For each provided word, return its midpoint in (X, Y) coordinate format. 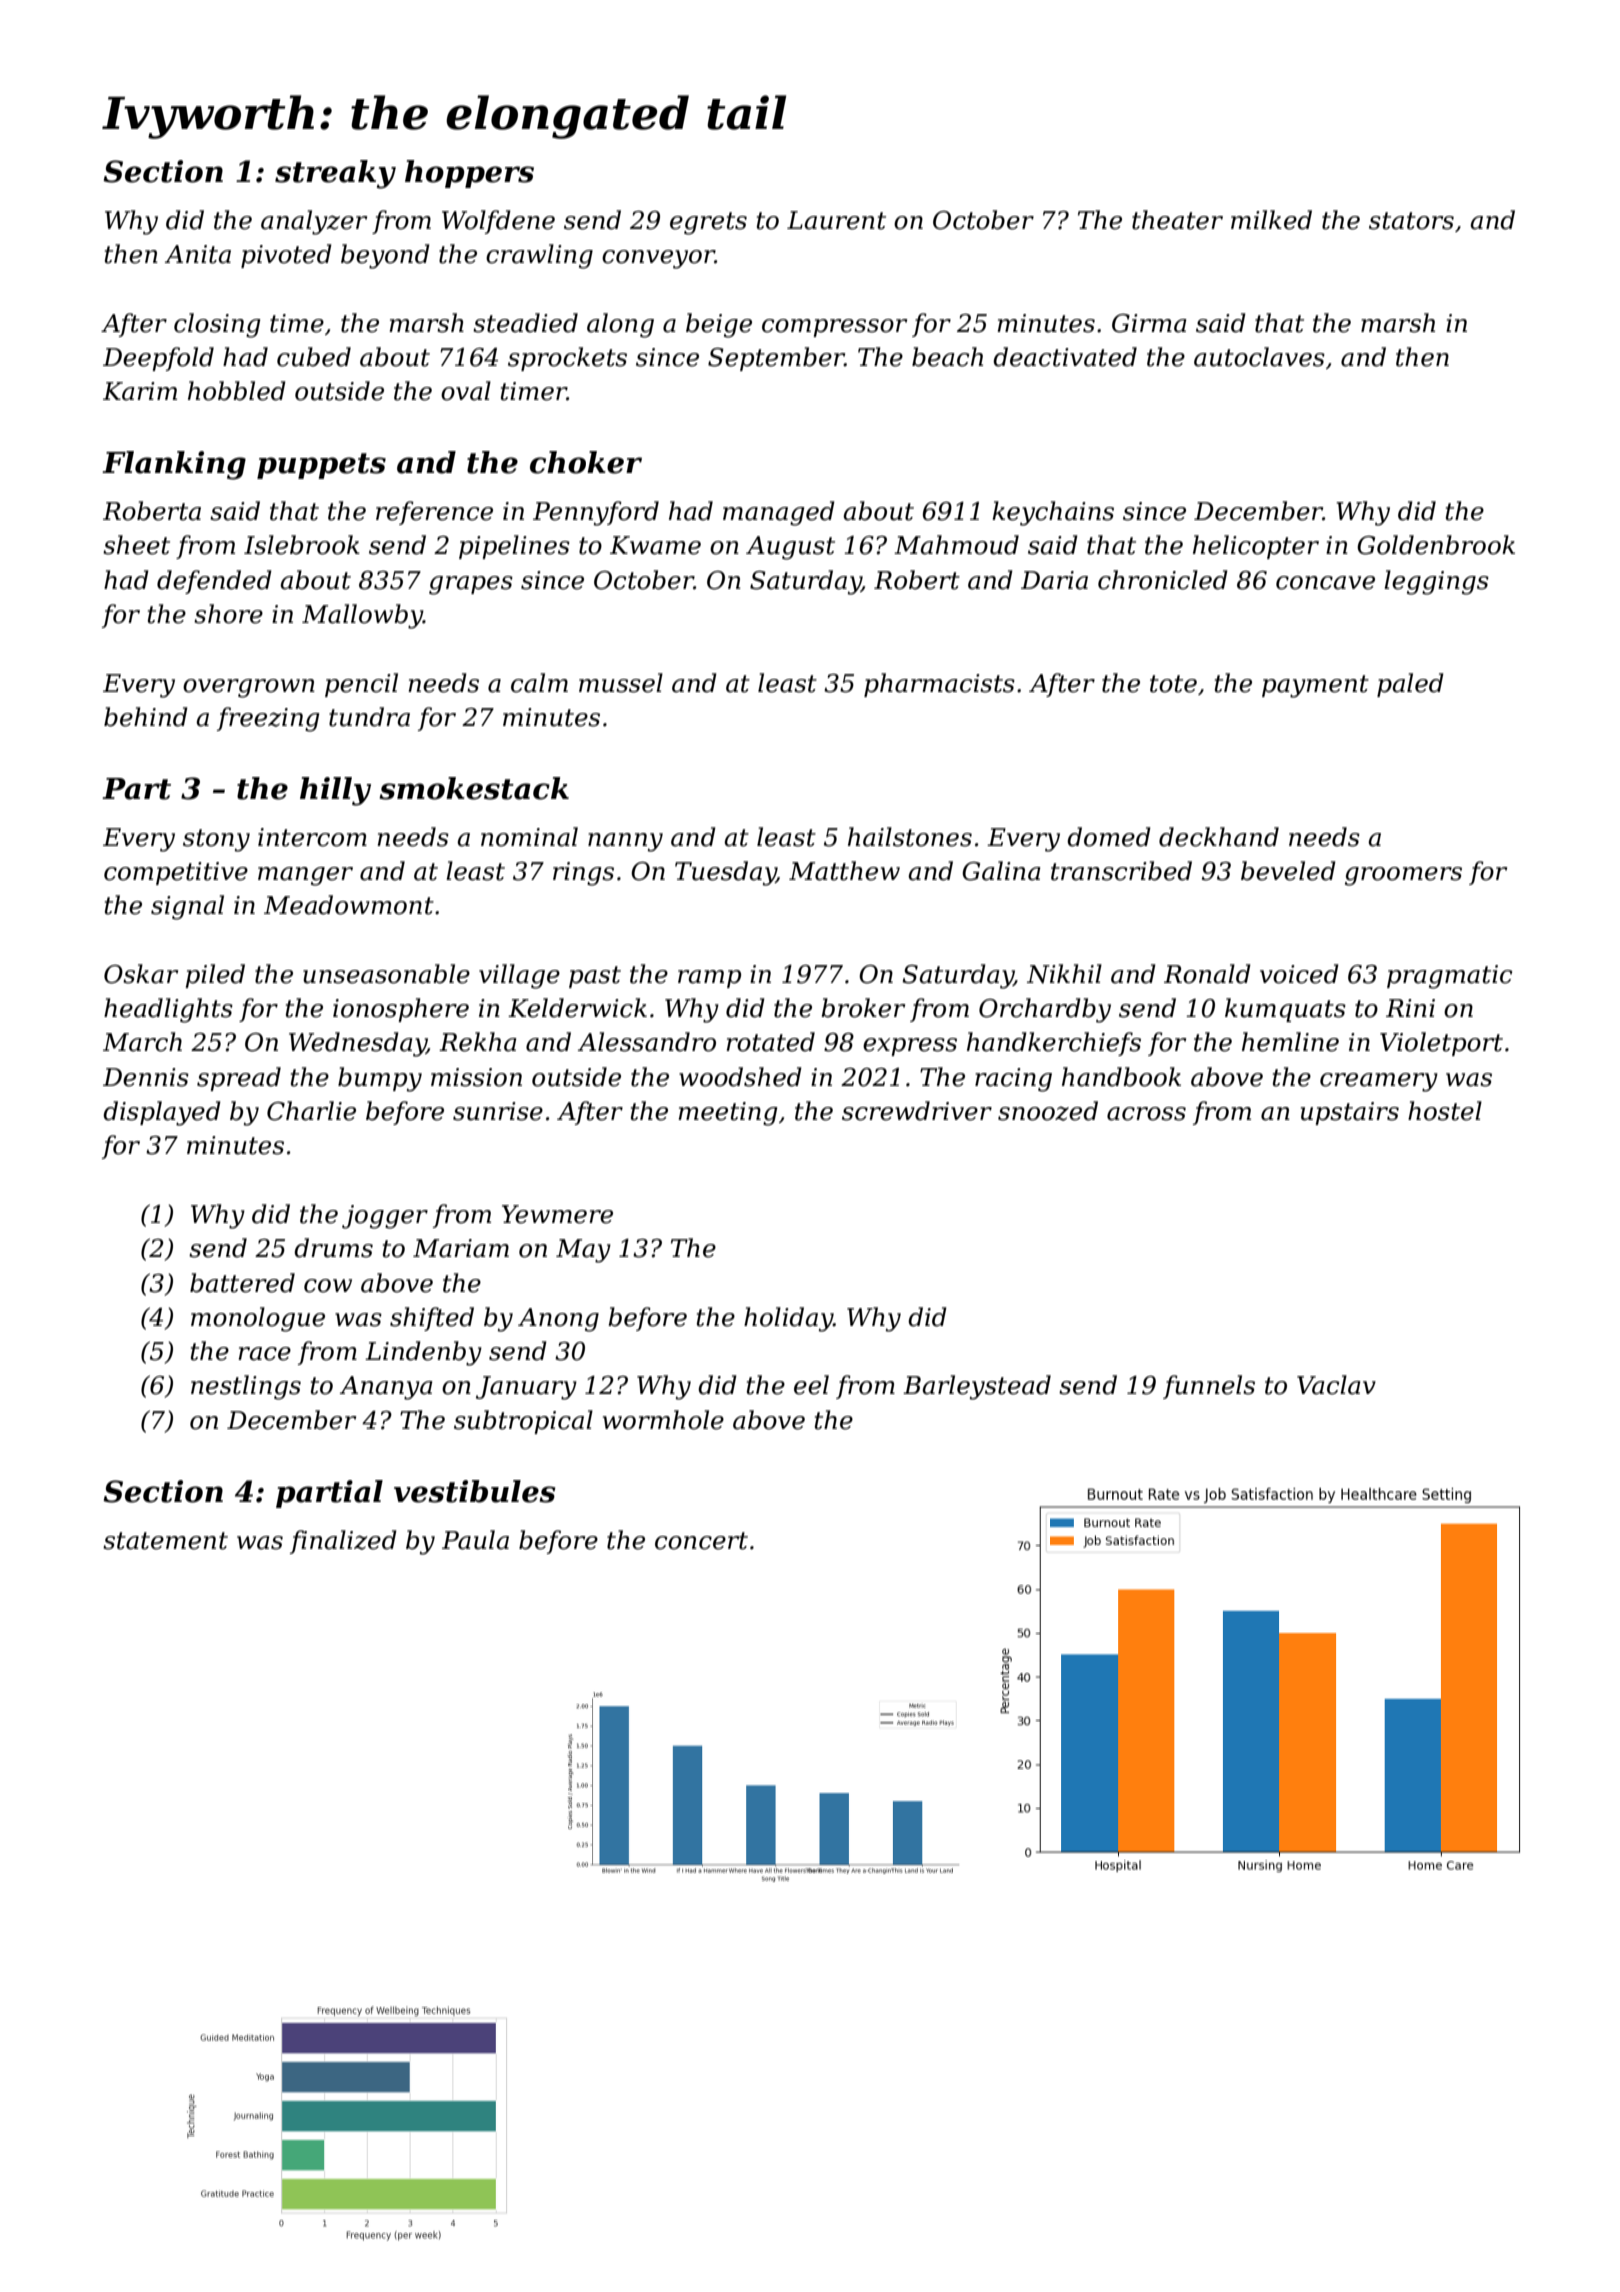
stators (1411, 221)
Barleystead (977, 1387)
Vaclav (1336, 1385)
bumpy (380, 1079)
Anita (198, 254)
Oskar (141, 974)
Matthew (844, 871)
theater (1177, 220)
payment (1315, 686)
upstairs (1350, 1113)
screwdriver (917, 1111)
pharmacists (939, 685)
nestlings (246, 1387)
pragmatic (1450, 977)
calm (539, 683)
